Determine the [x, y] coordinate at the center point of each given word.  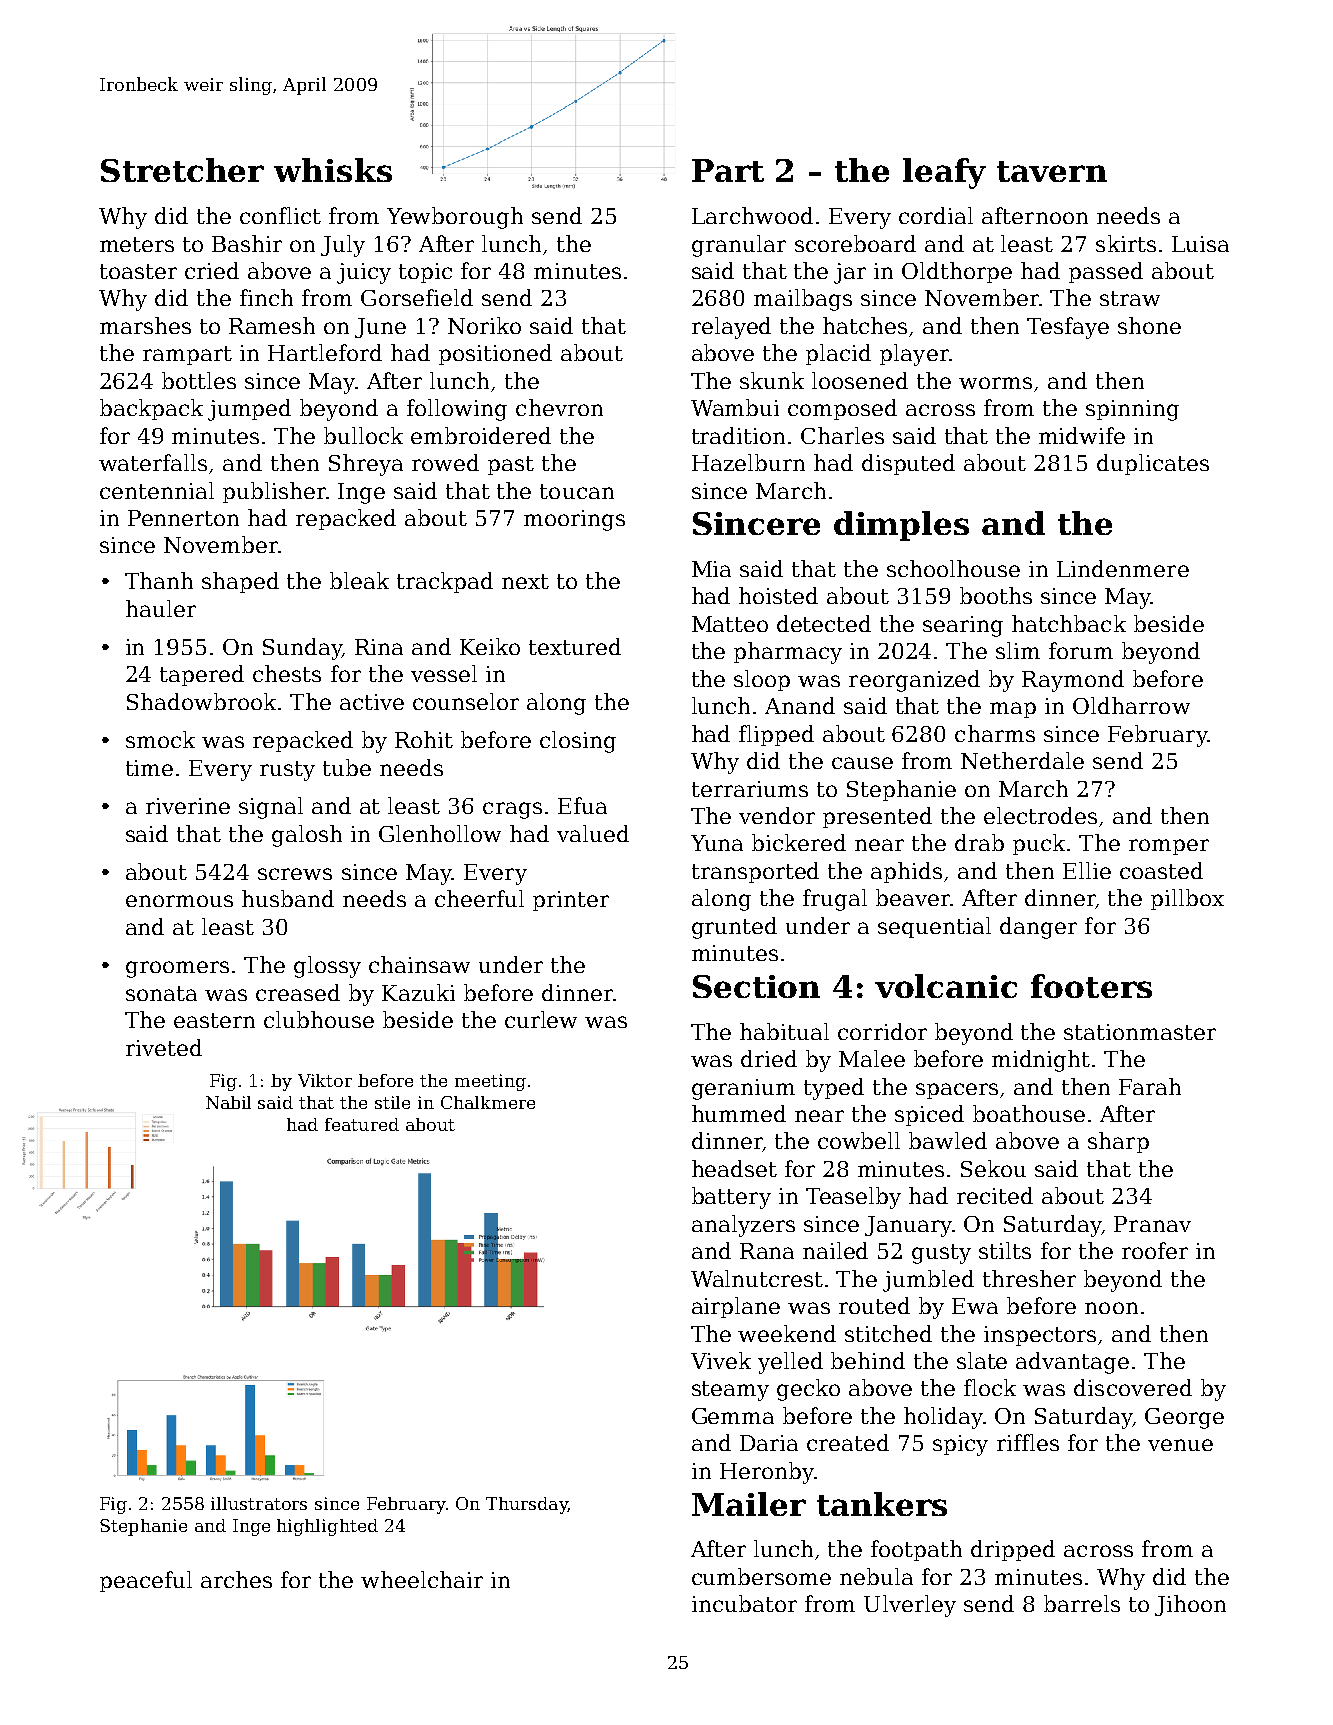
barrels [1082, 1603]
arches [236, 1579]
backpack [151, 409]
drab [979, 842]
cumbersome [761, 1576]
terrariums [750, 789]
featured [362, 1124]
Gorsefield [417, 297]
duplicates [1153, 464]
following [457, 410]
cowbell [859, 1140]
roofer [1155, 1250]
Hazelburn [748, 462]
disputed [908, 464]
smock [160, 739]
